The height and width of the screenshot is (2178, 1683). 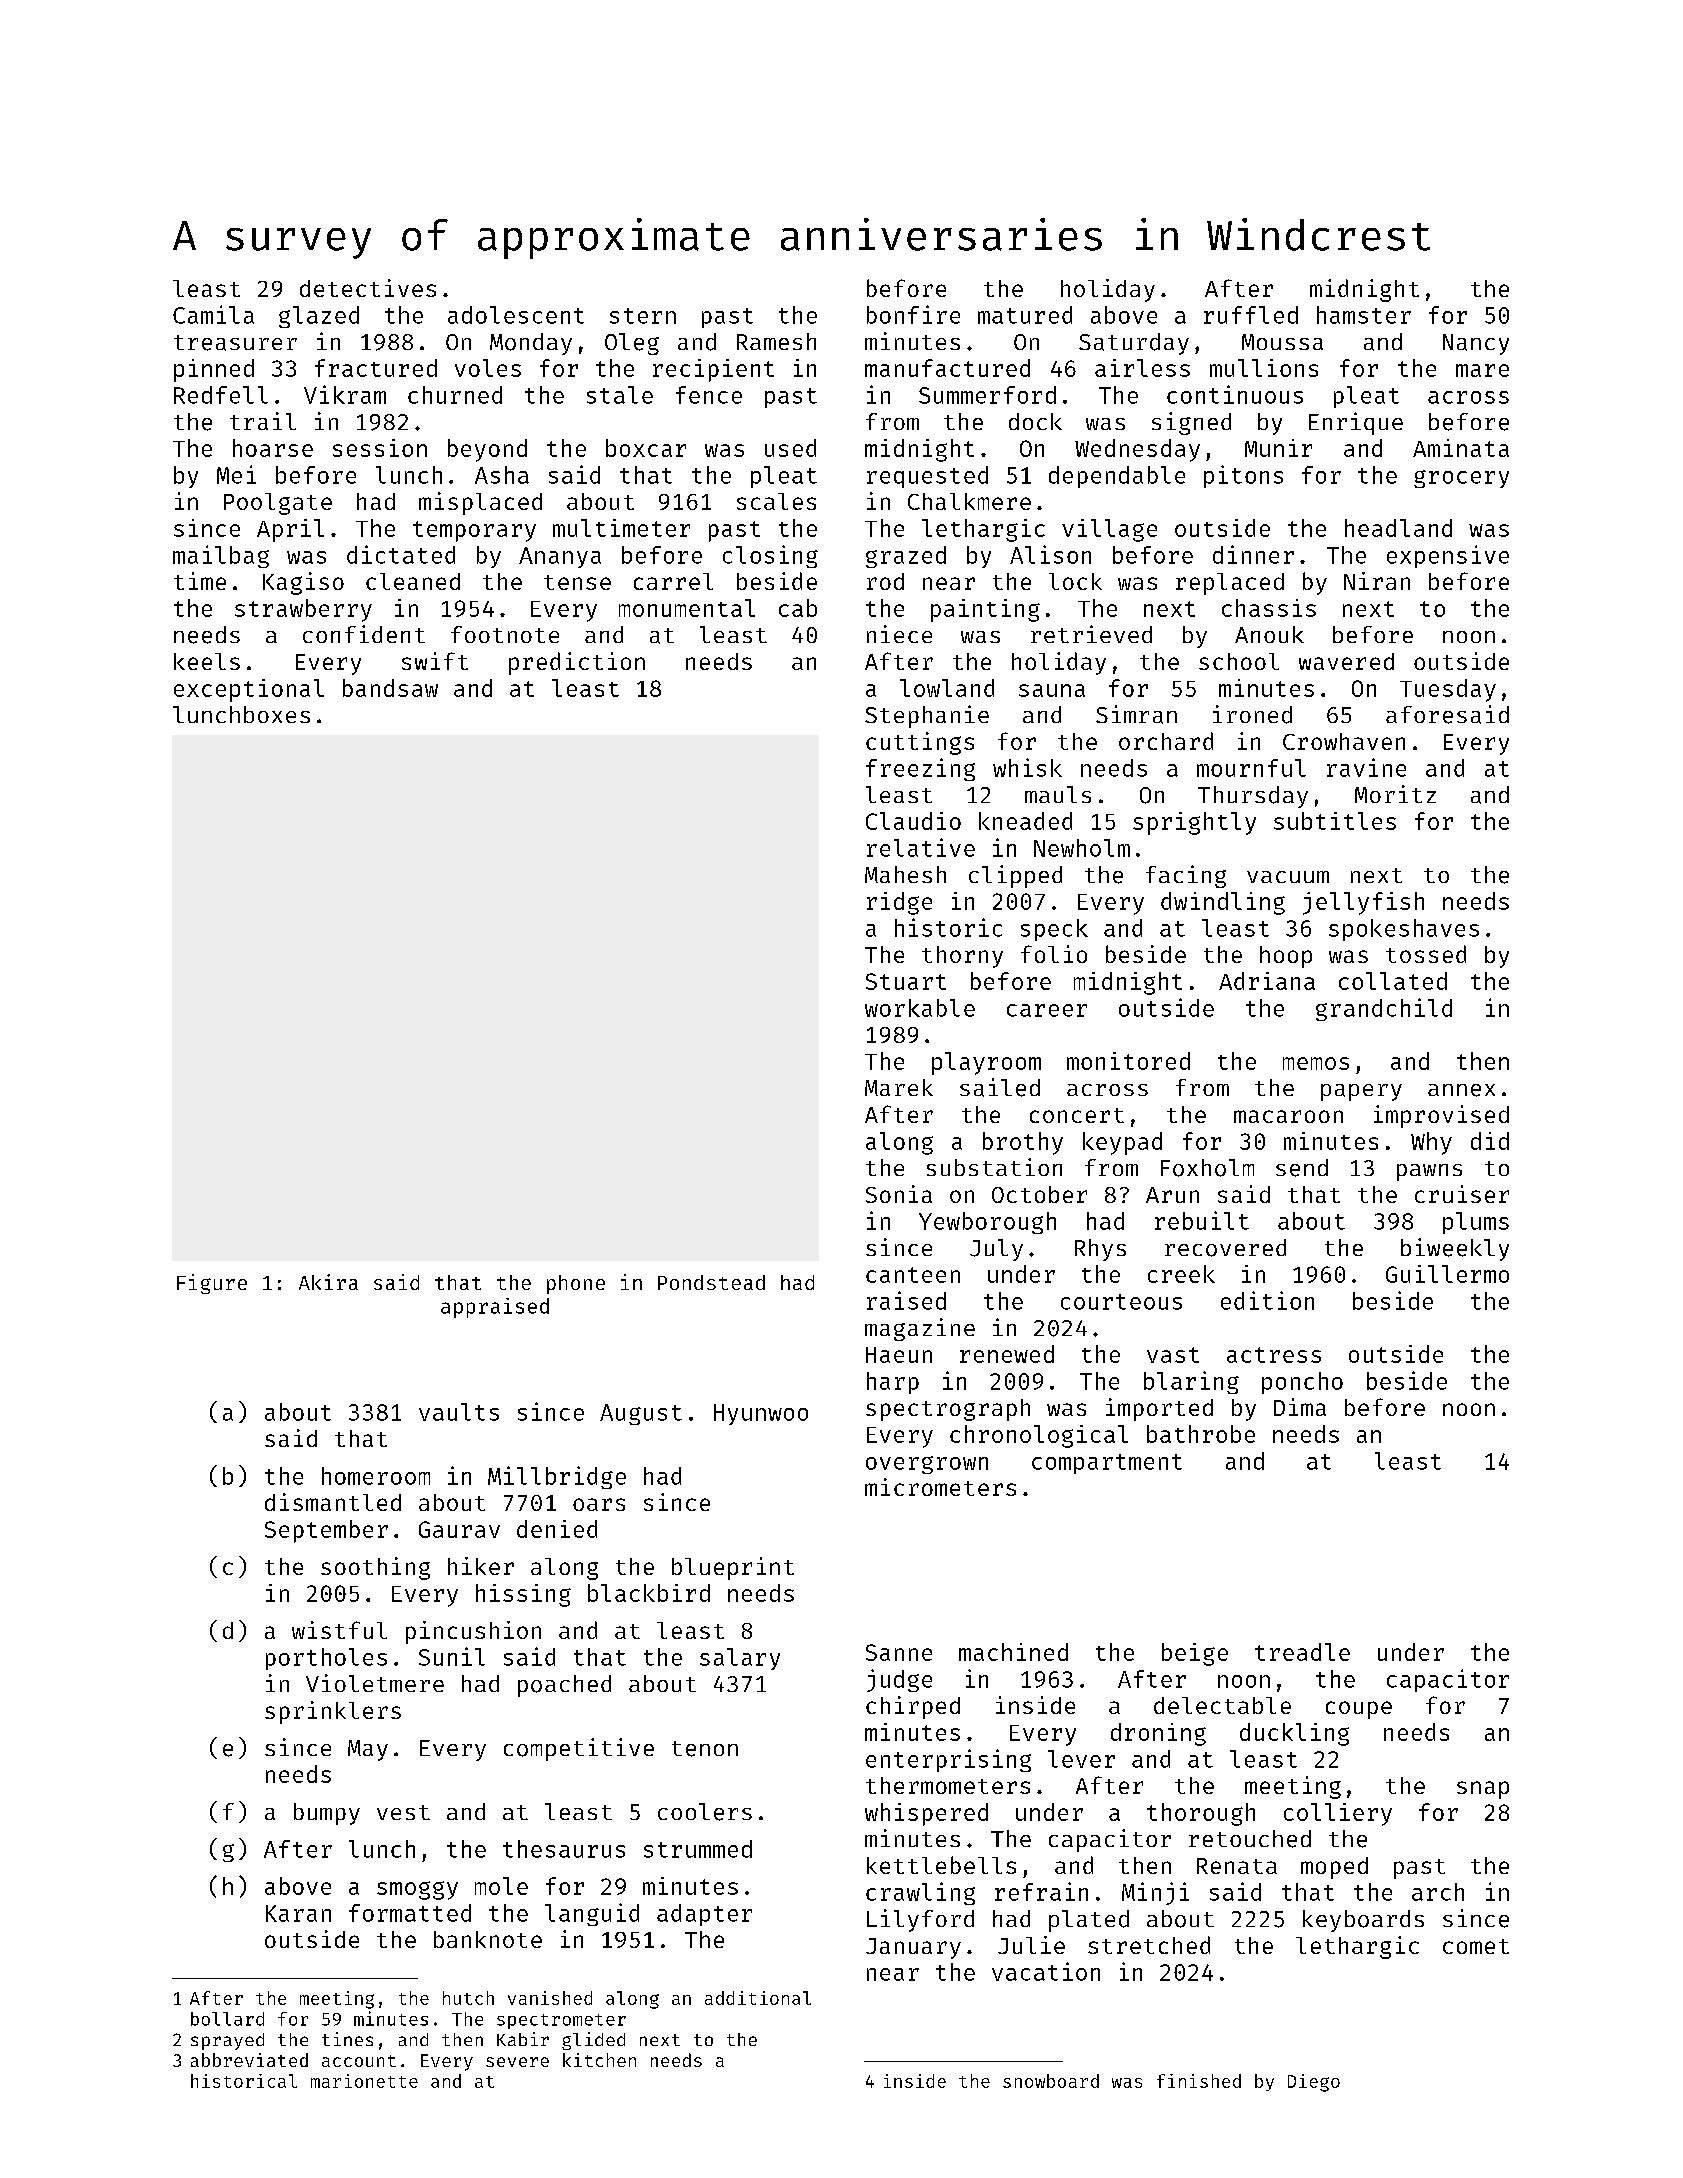 I want to click on adolescent, so click(x=516, y=315).
